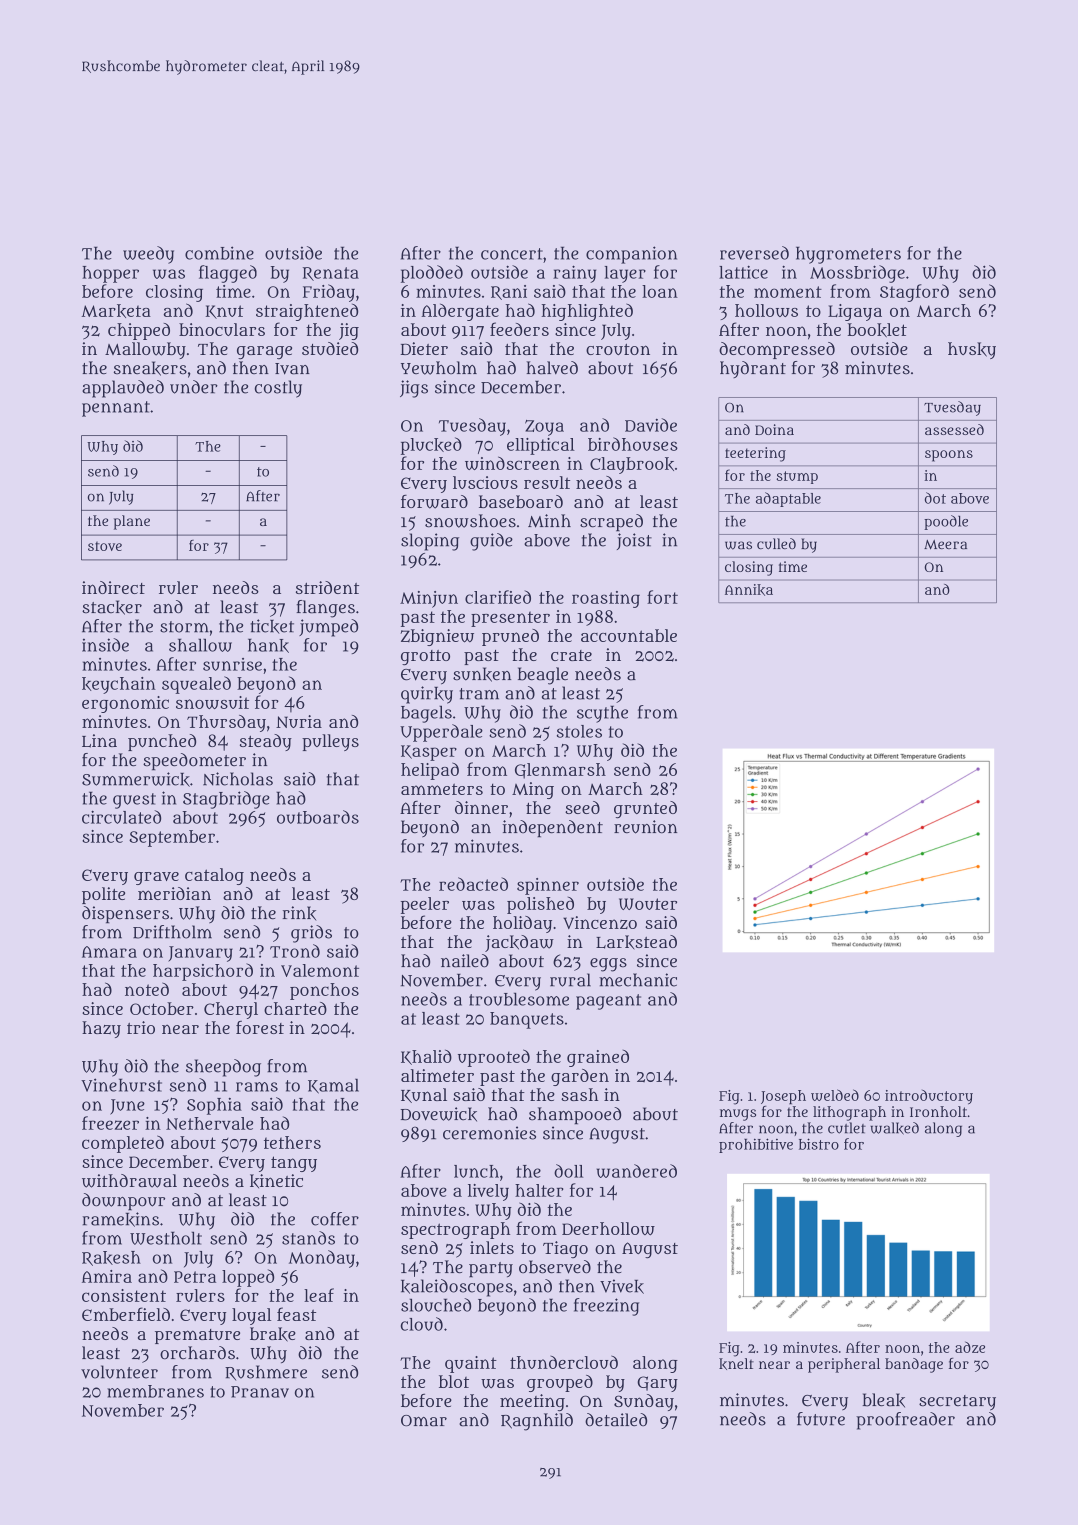 This screenshot has height=1525, width=1078. Describe the element at coordinates (645, 810) in the screenshot. I see `grunted` at that location.
